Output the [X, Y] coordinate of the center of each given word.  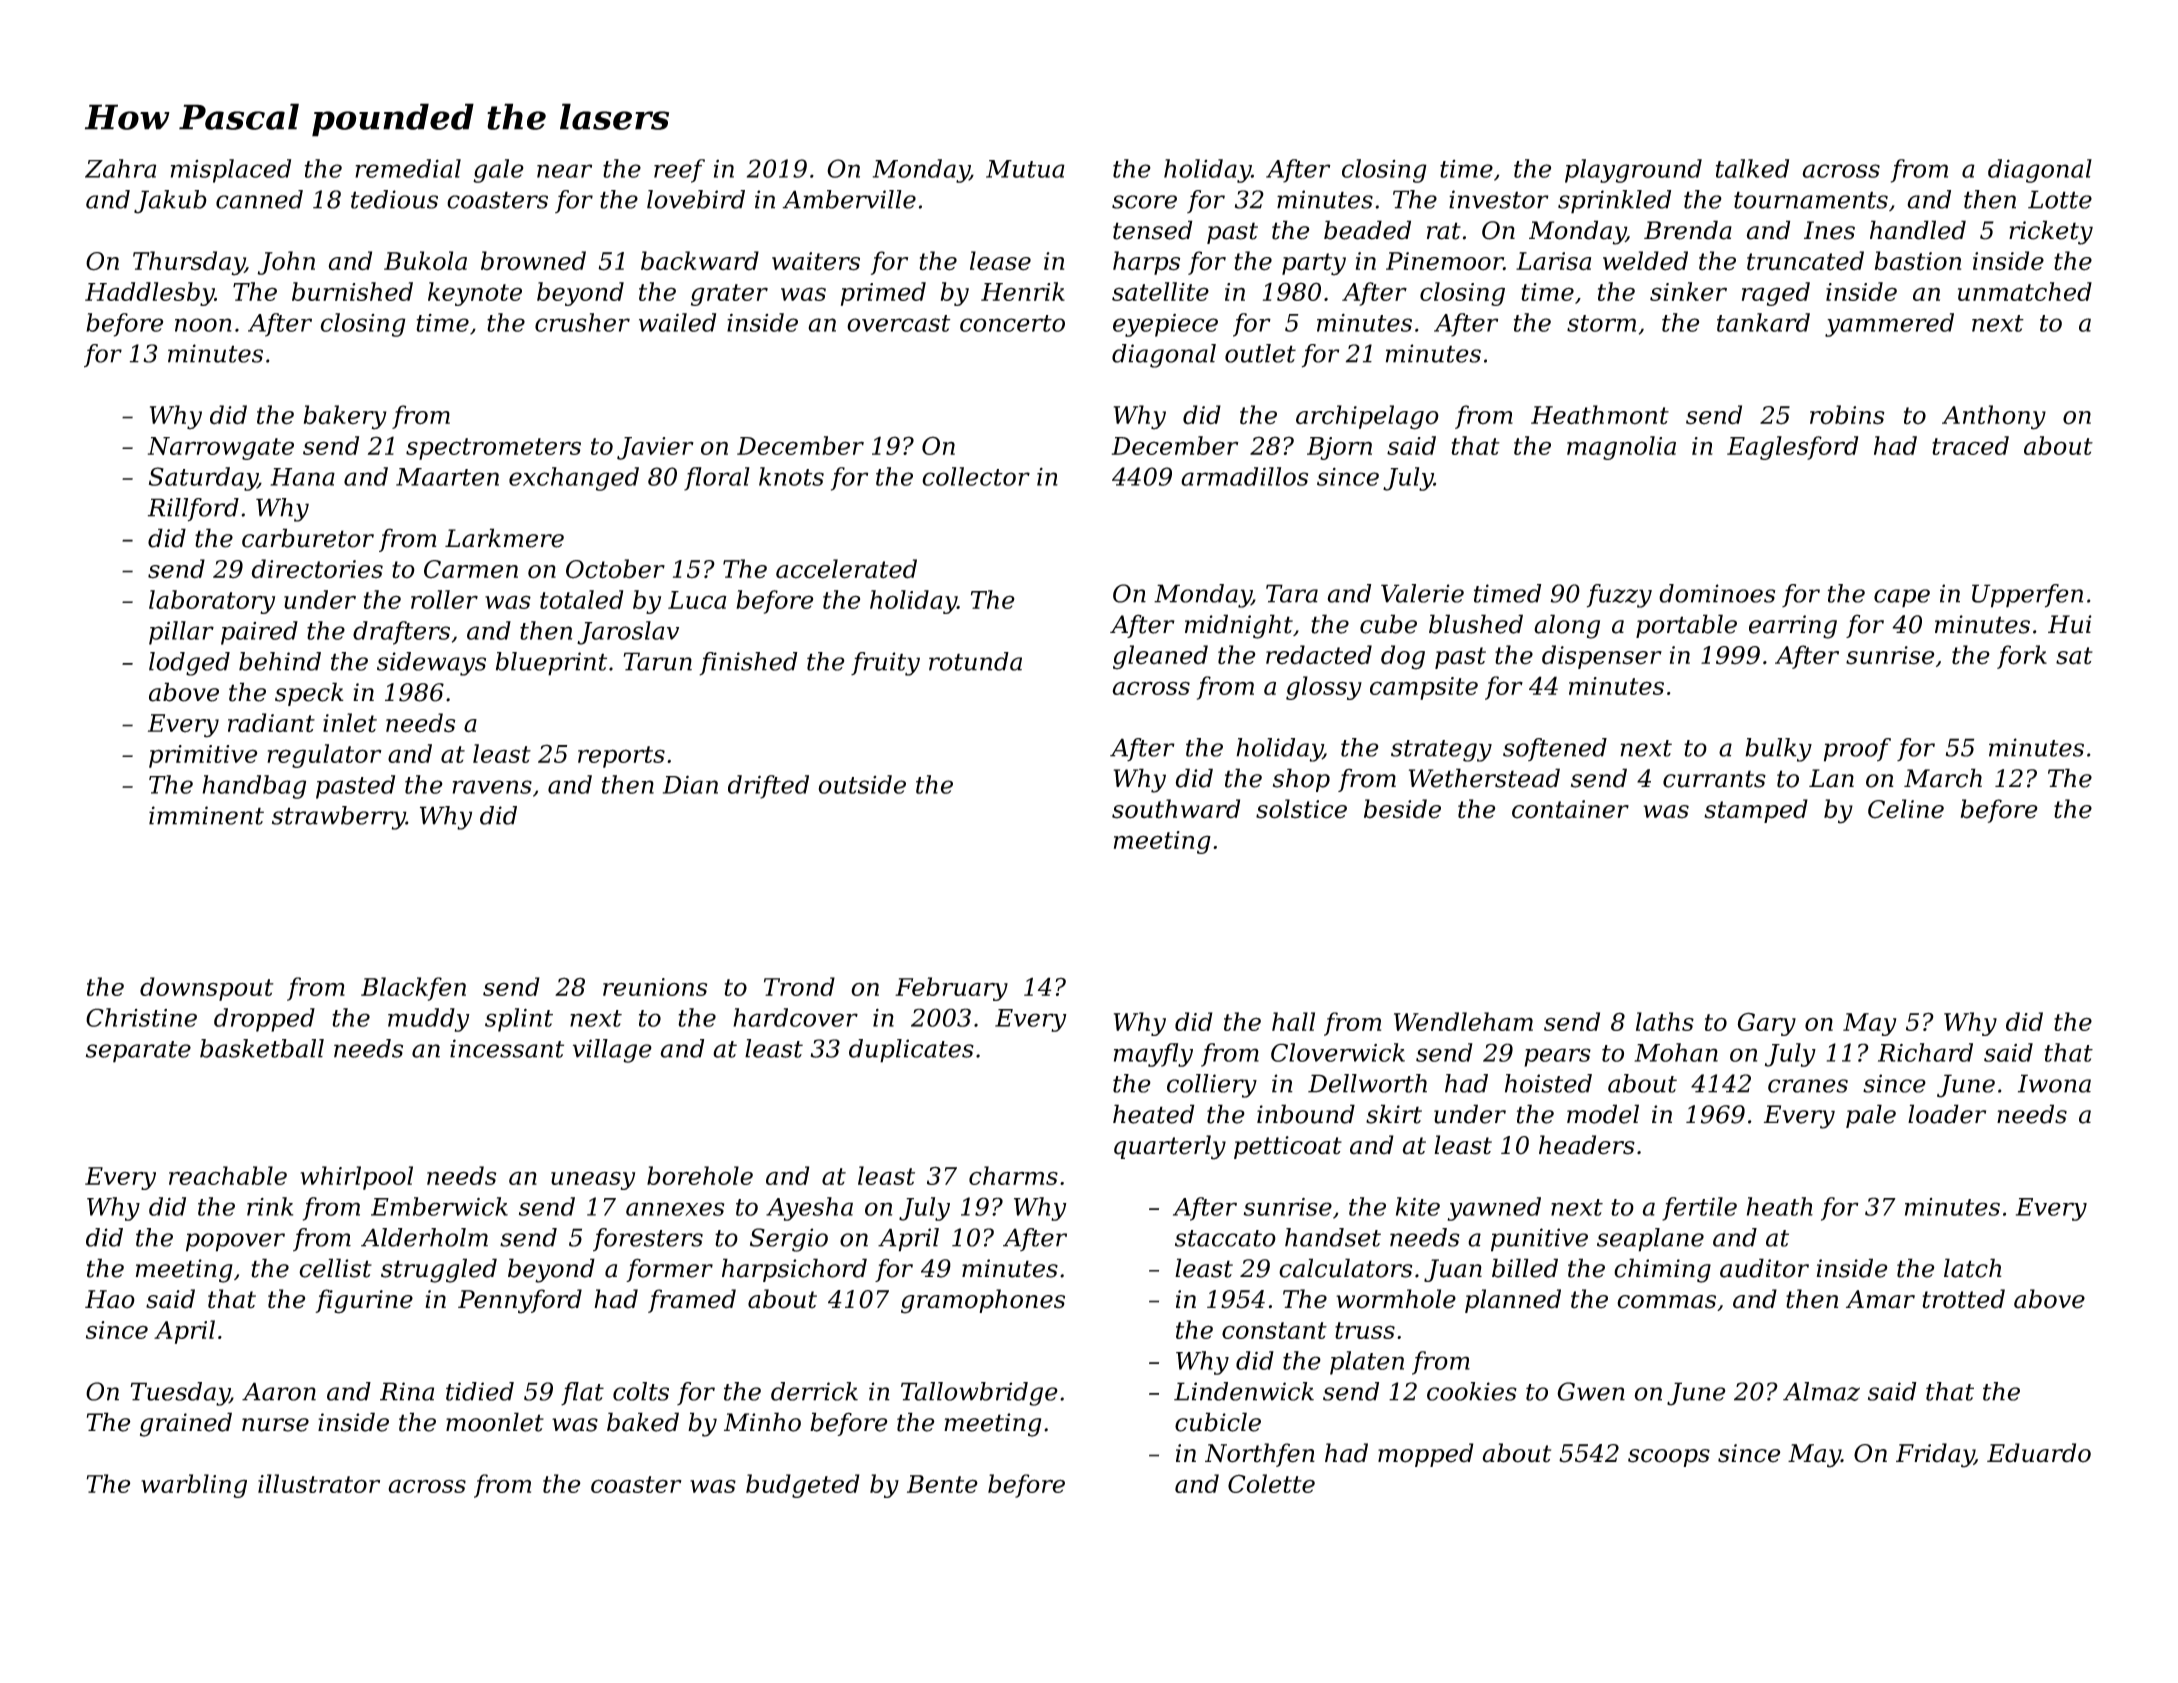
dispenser [1602, 657]
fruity [885, 664]
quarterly [1170, 1147]
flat [582, 1394]
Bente [942, 1484]
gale [498, 171]
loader [1947, 1114]
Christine [141, 1017]
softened [1555, 749]
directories [317, 569]
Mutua [1025, 169]
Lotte [2060, 199]
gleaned [1160, 657]
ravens [492, 787]
